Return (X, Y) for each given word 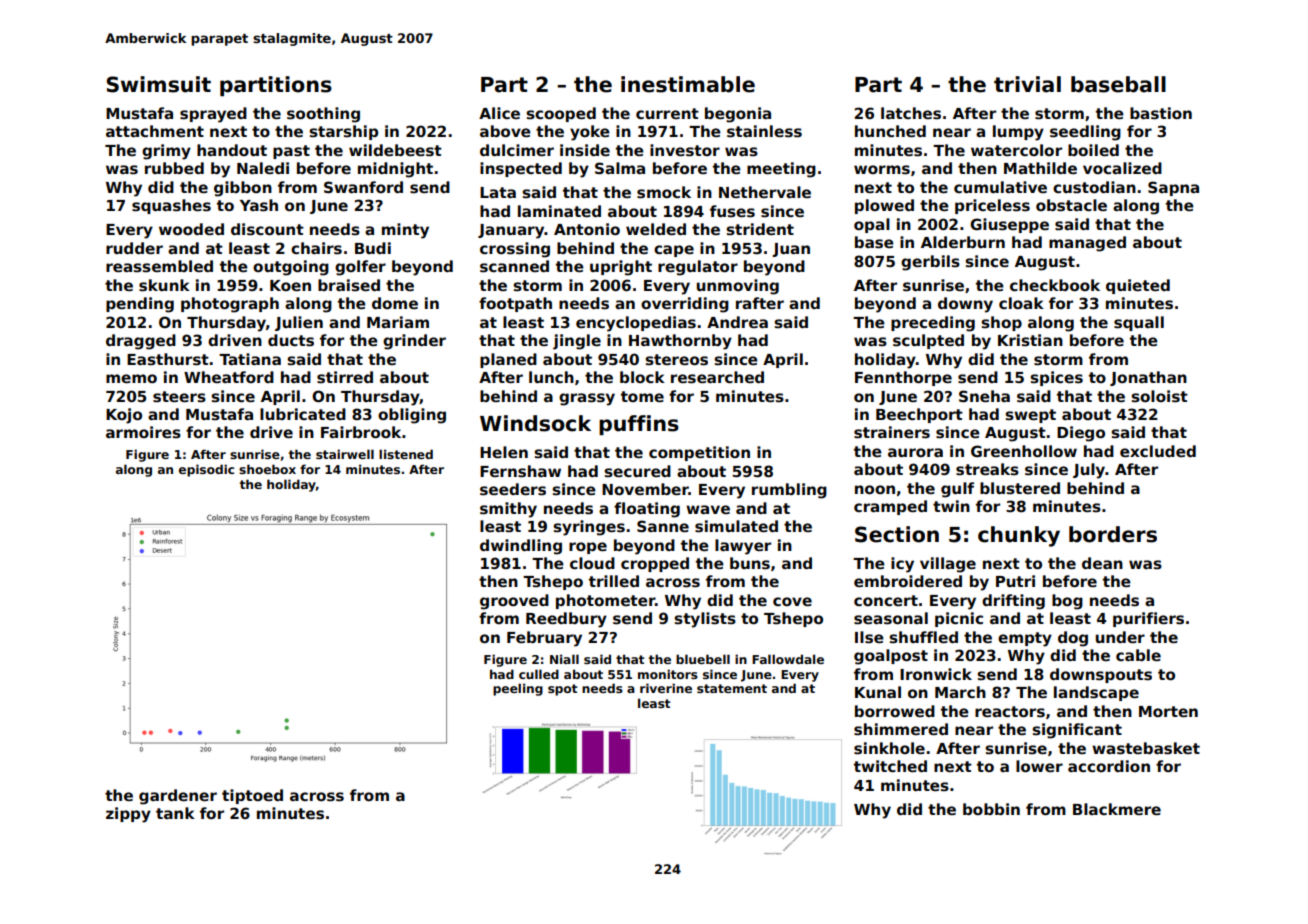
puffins (639, 425)
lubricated (303, 414)
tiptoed (252, 796)
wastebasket (1146, 748)
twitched (890, 766)
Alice (499, 113)
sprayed (213, 115)
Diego (1081, 434)
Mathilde (1040, 168)
